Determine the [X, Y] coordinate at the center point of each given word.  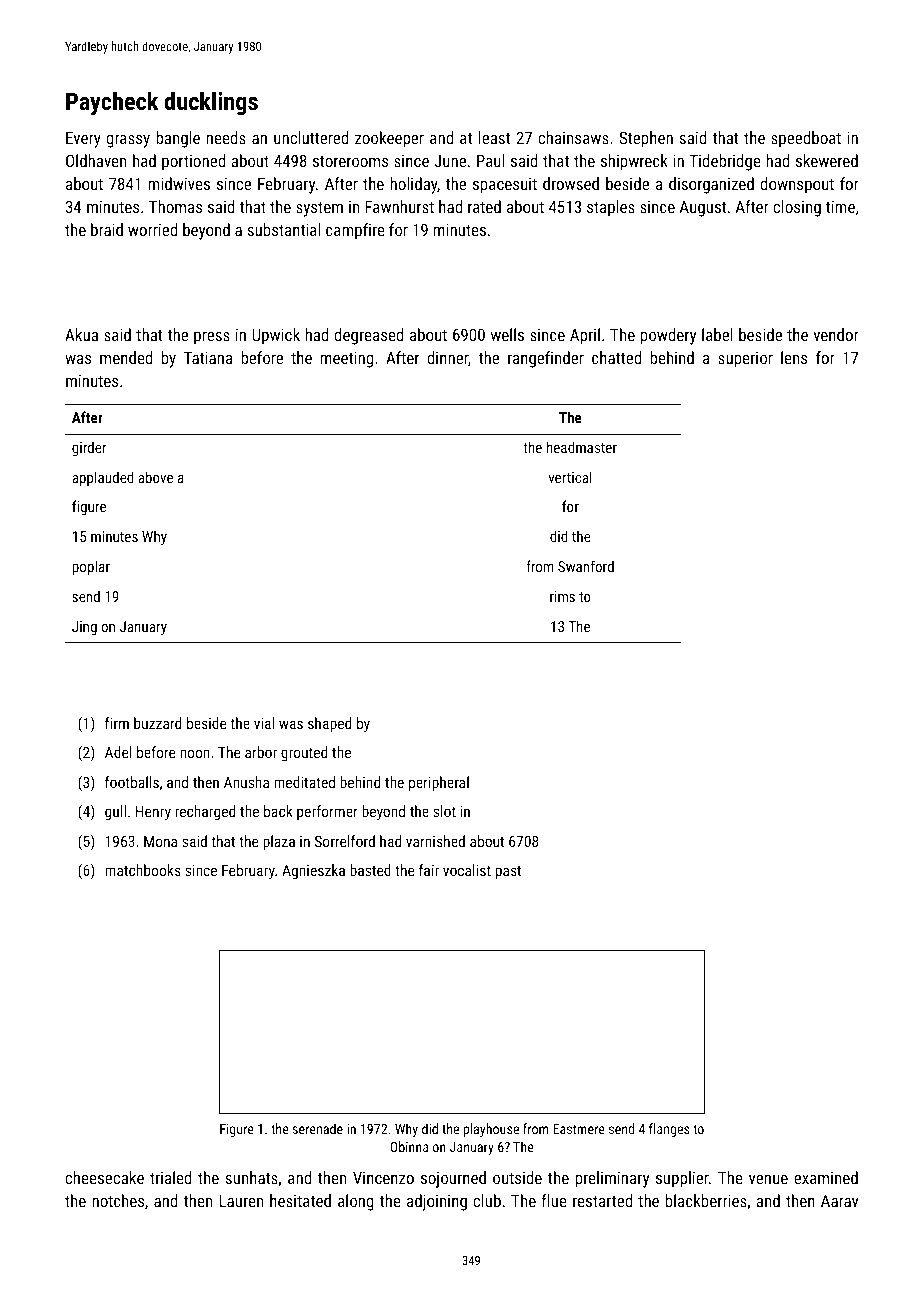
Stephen [646, 139]
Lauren [241, 1201]
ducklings [211, 103]
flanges [669, 1130]
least [494, 137]
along [356, 1202]
